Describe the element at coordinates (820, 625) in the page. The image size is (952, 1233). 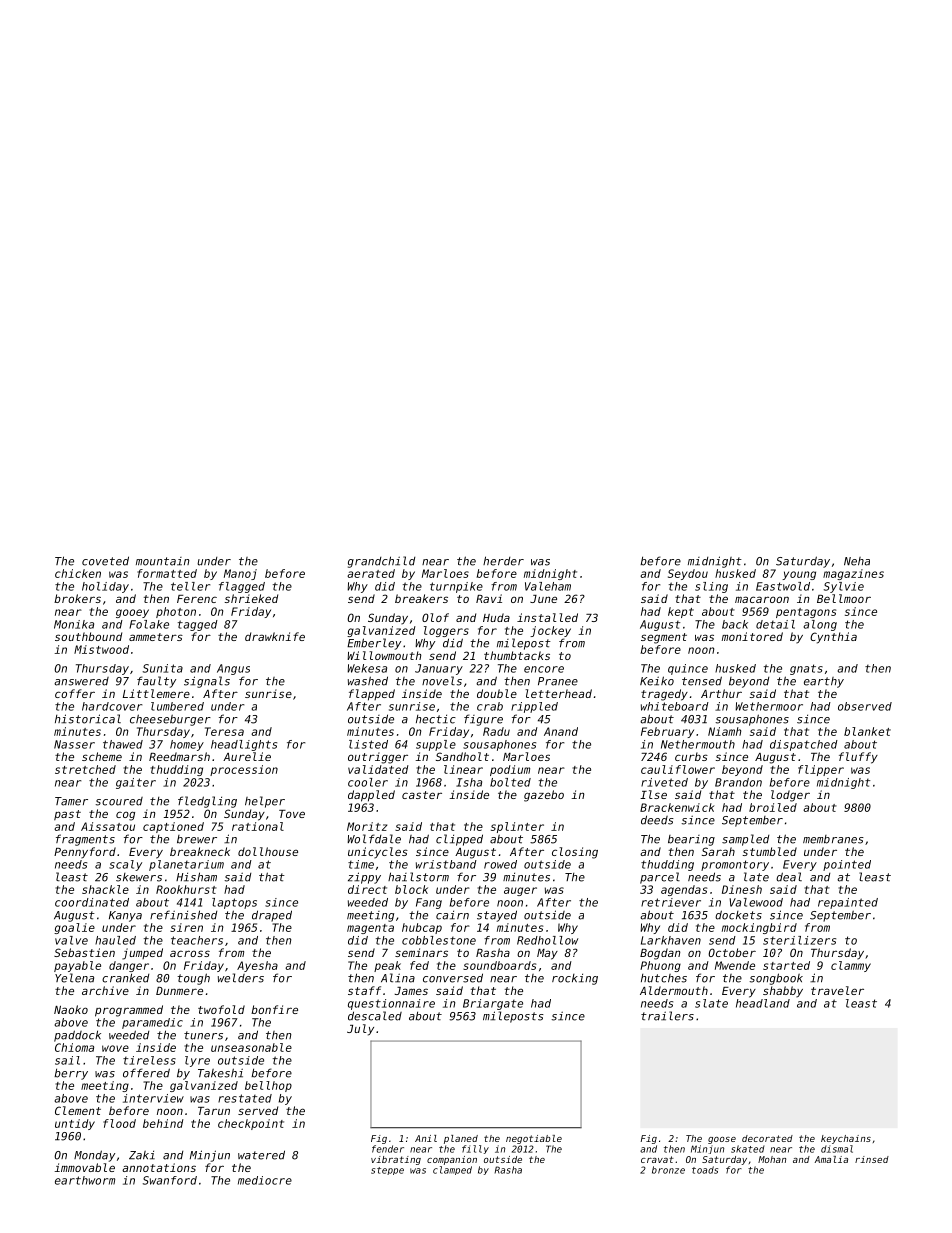
I see `along` at that location.
